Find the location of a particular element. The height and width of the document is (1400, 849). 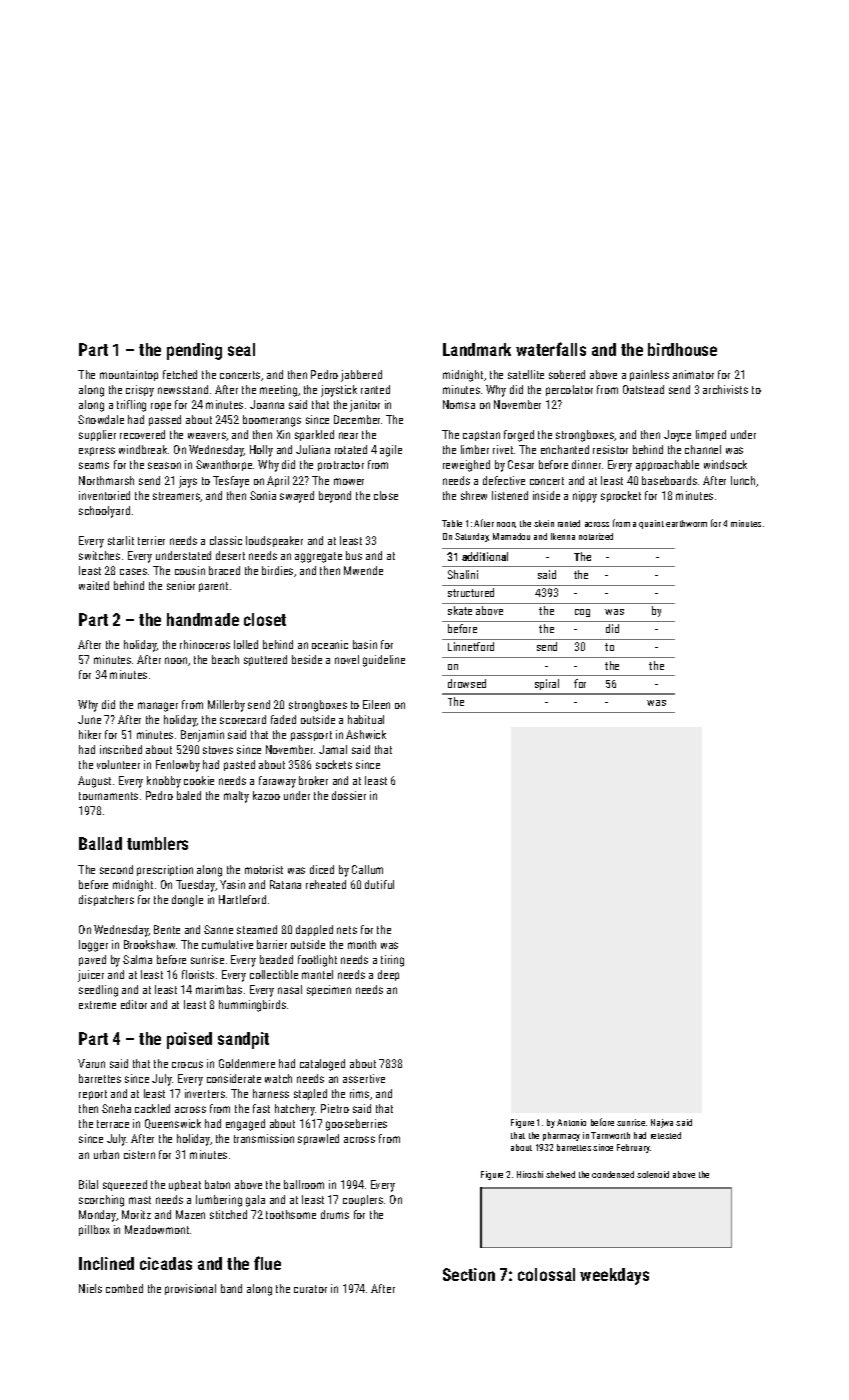

birdhouse is located at coordinates (682, 349).
